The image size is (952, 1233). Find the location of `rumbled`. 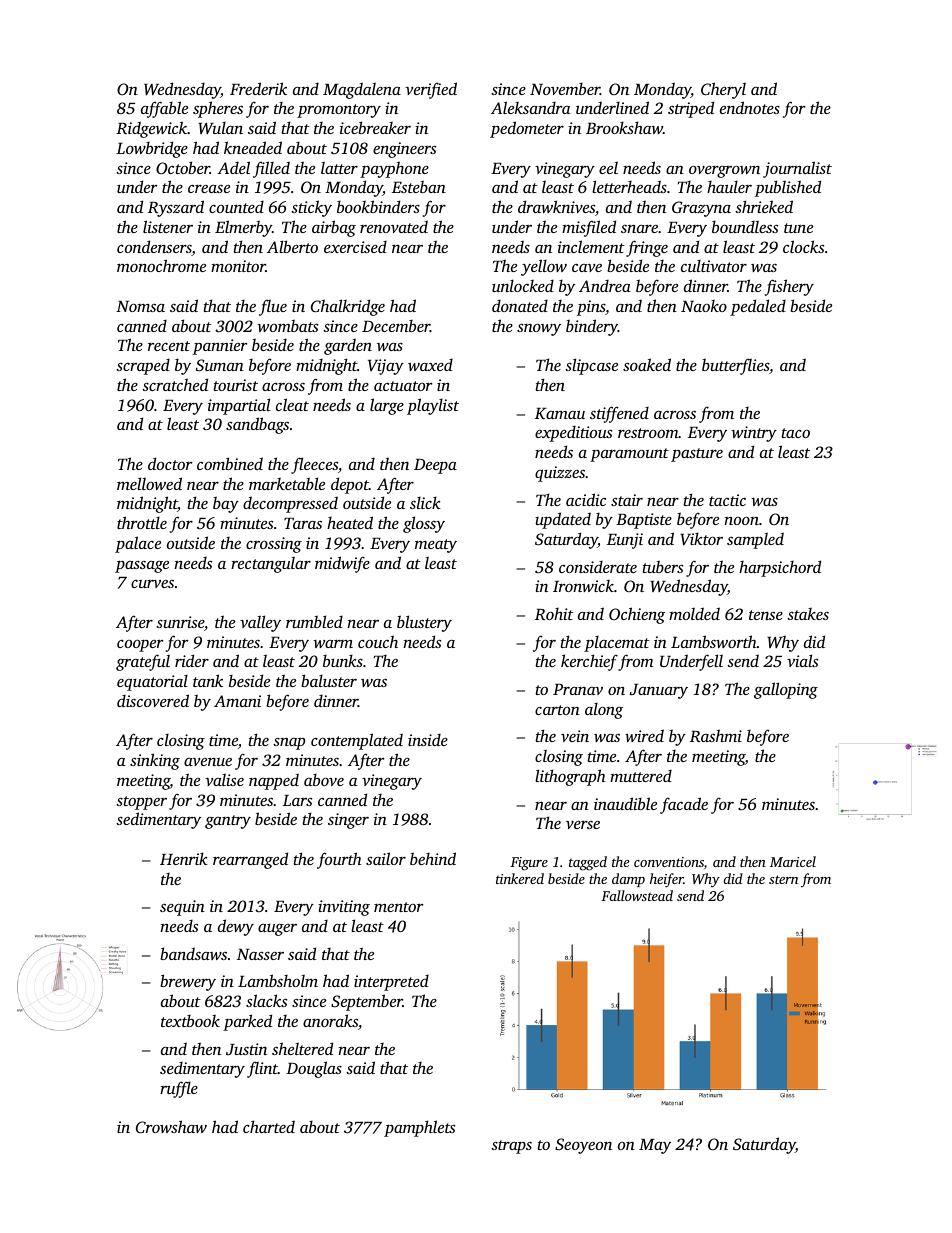

rumbled is located at coordinates (314, 621).
